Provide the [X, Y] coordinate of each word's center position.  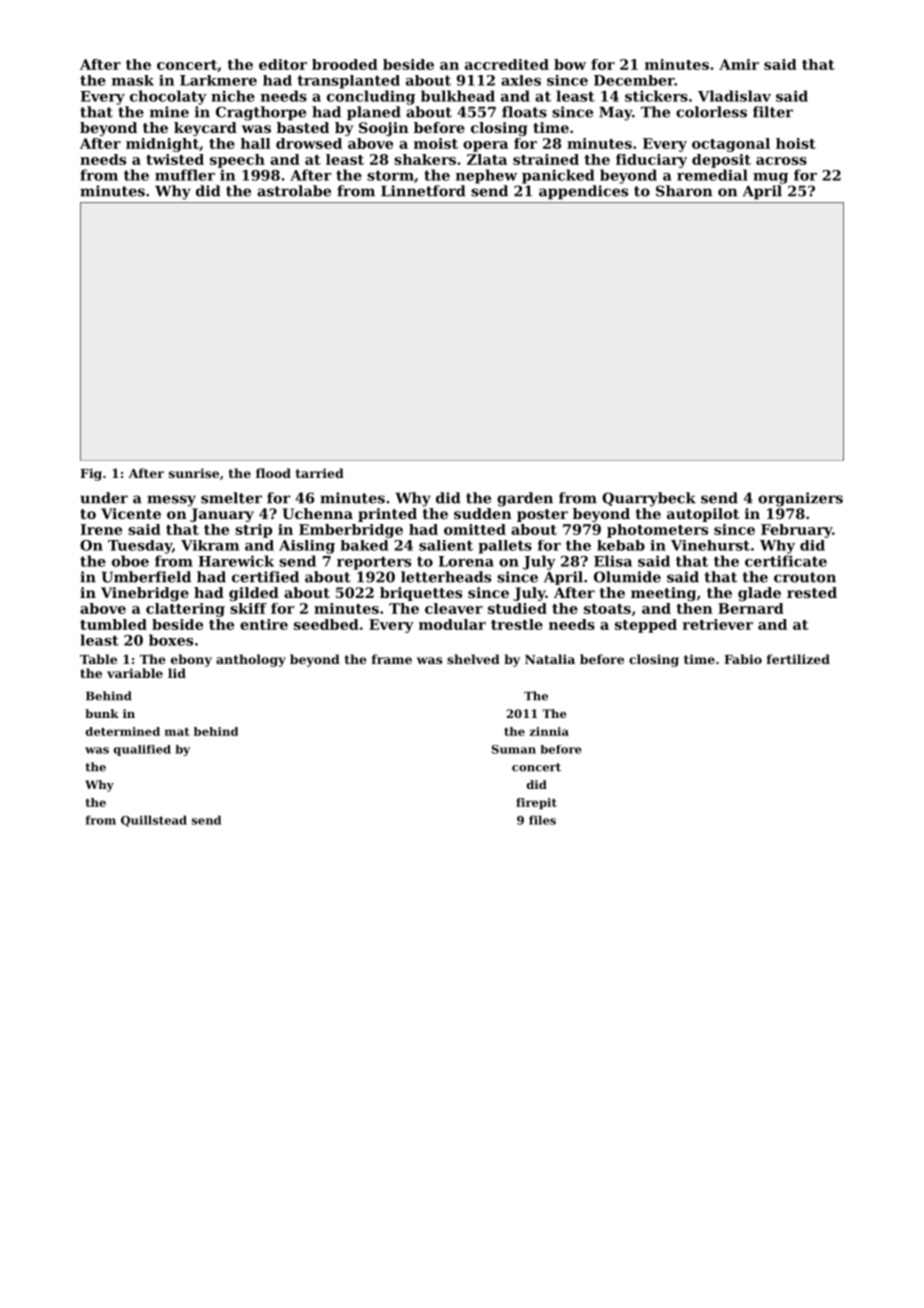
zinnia [549, 731]
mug [770, 178]
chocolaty [168, 97]
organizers [800, 499]
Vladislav [734, 96]
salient [446, 545]
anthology [251, 660]
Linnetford [423, 191]
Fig [91, 474]
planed [374, 113]
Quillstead [154, 821]
